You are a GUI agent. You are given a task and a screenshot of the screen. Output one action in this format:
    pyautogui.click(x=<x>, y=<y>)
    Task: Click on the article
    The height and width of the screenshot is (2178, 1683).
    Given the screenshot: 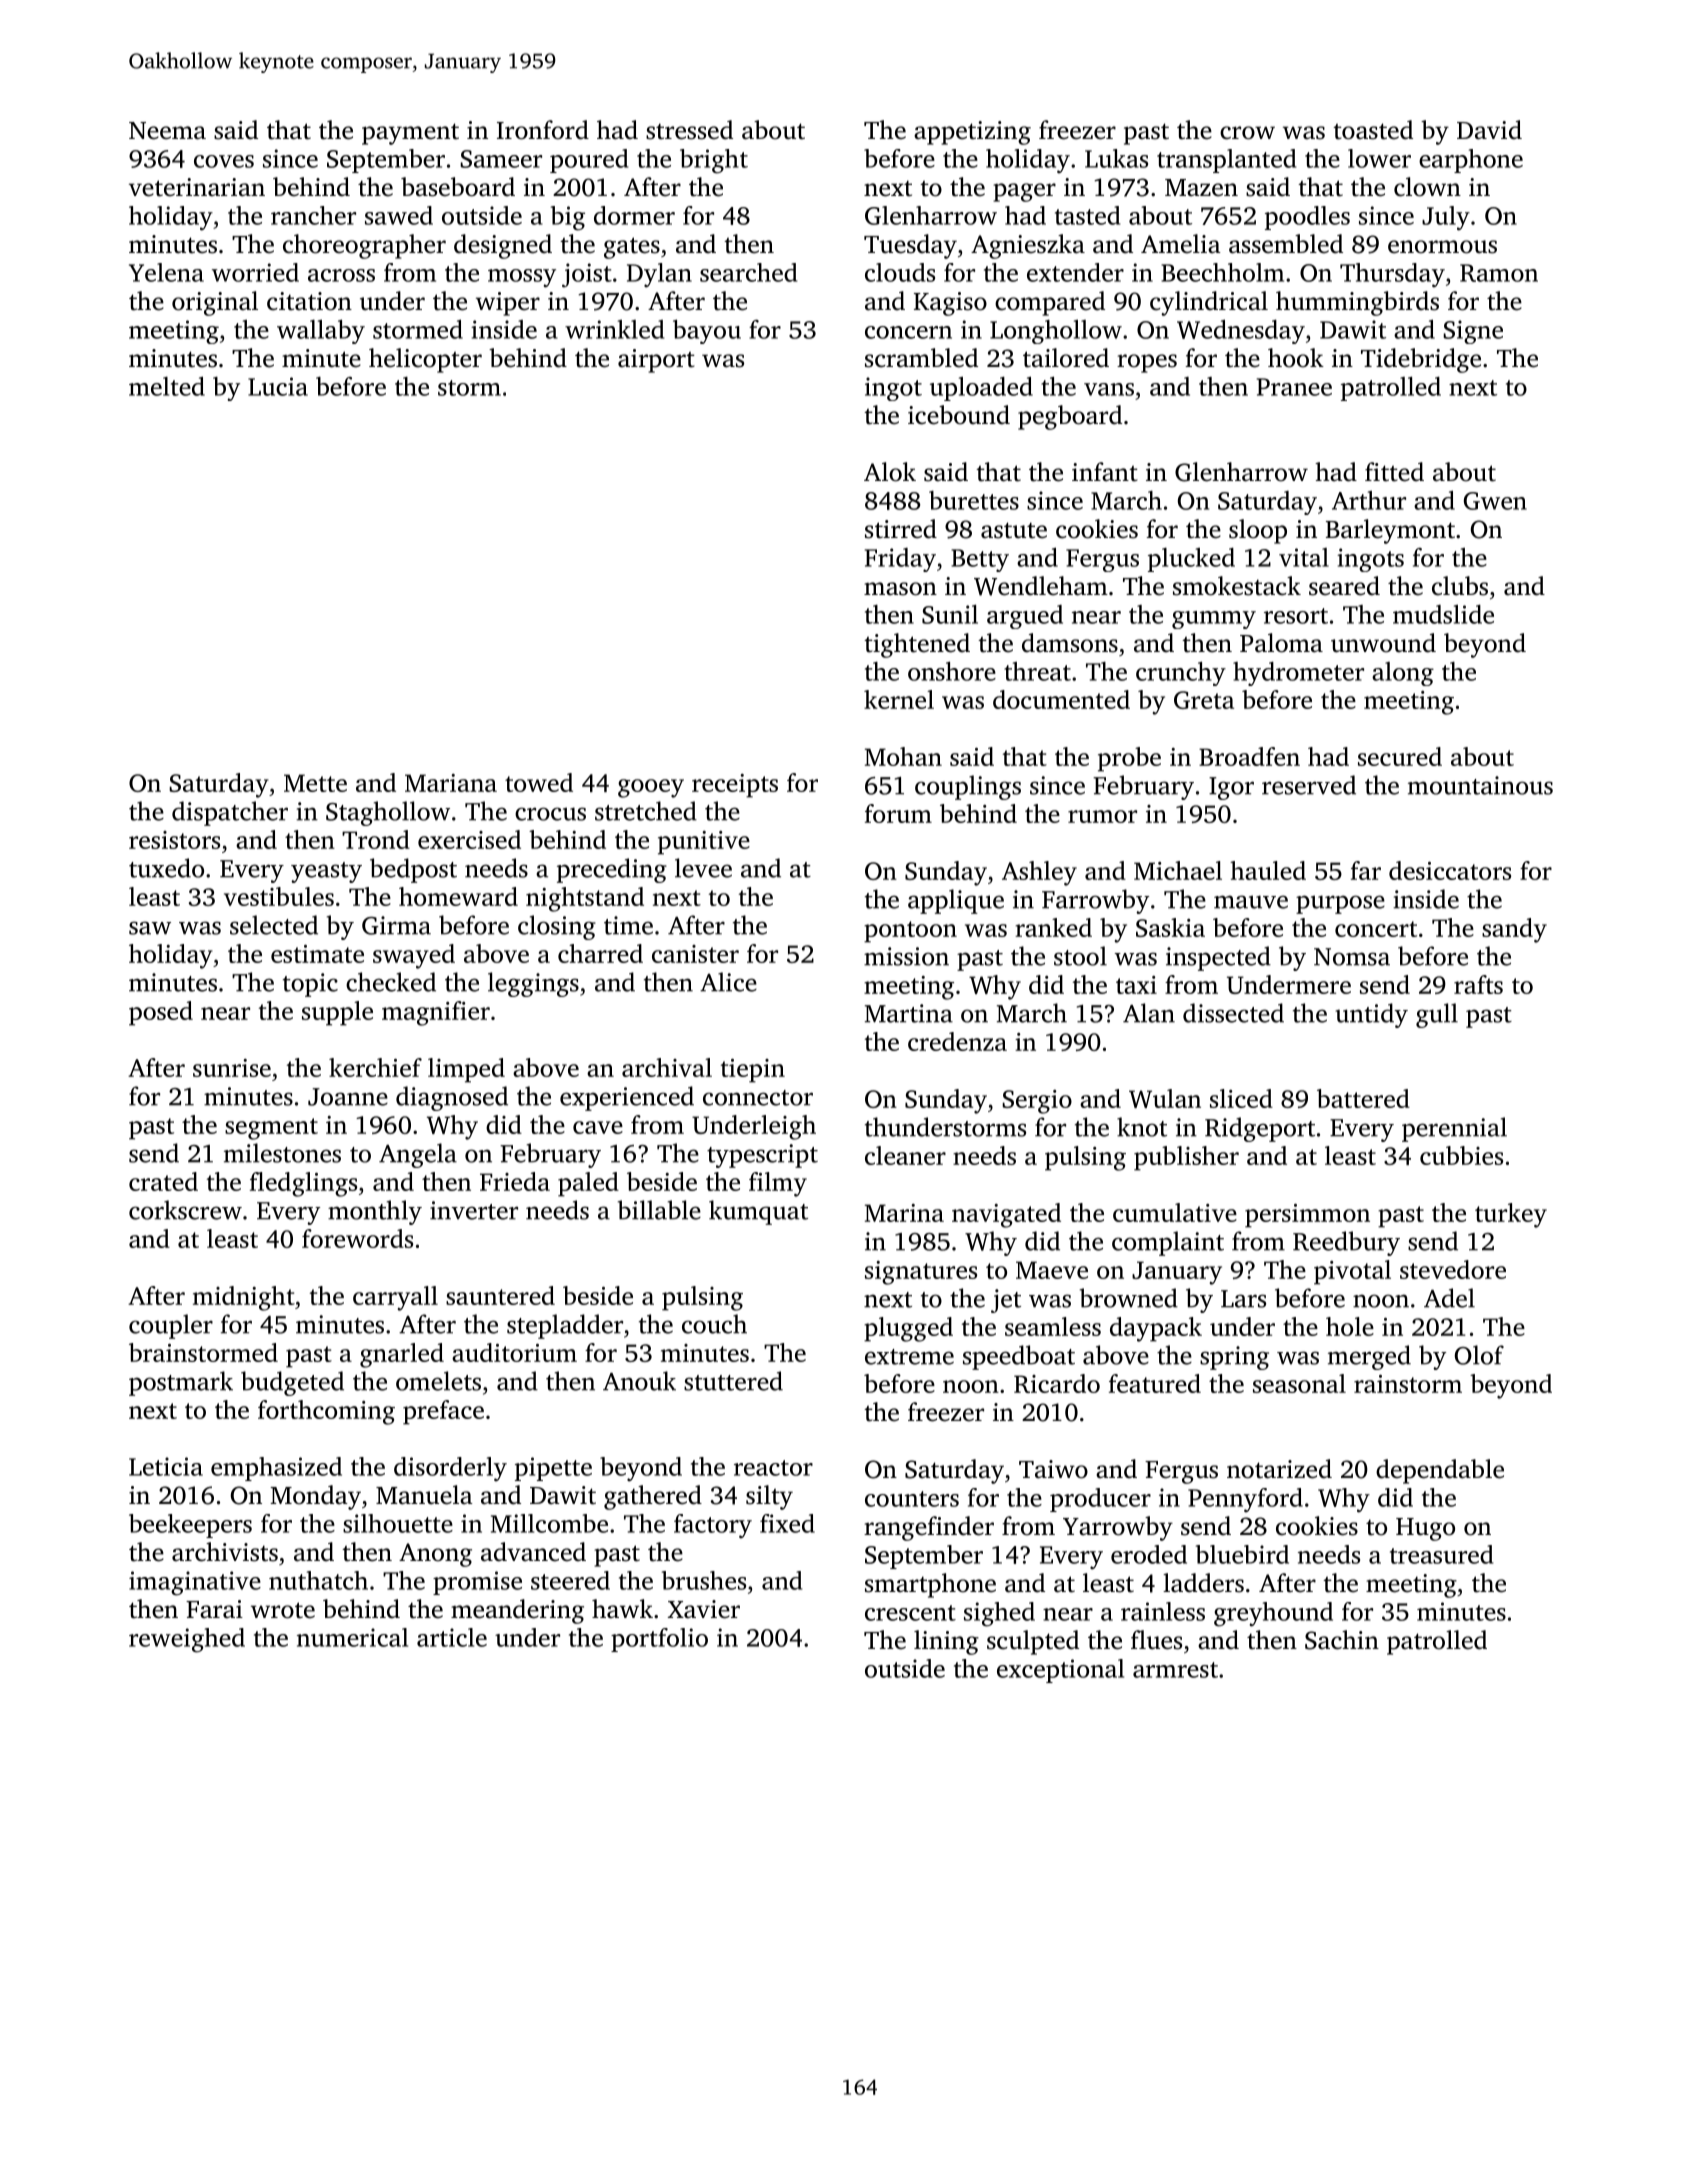 What is the action you would take?
    pyautogui.click(x=452, y=1637)
